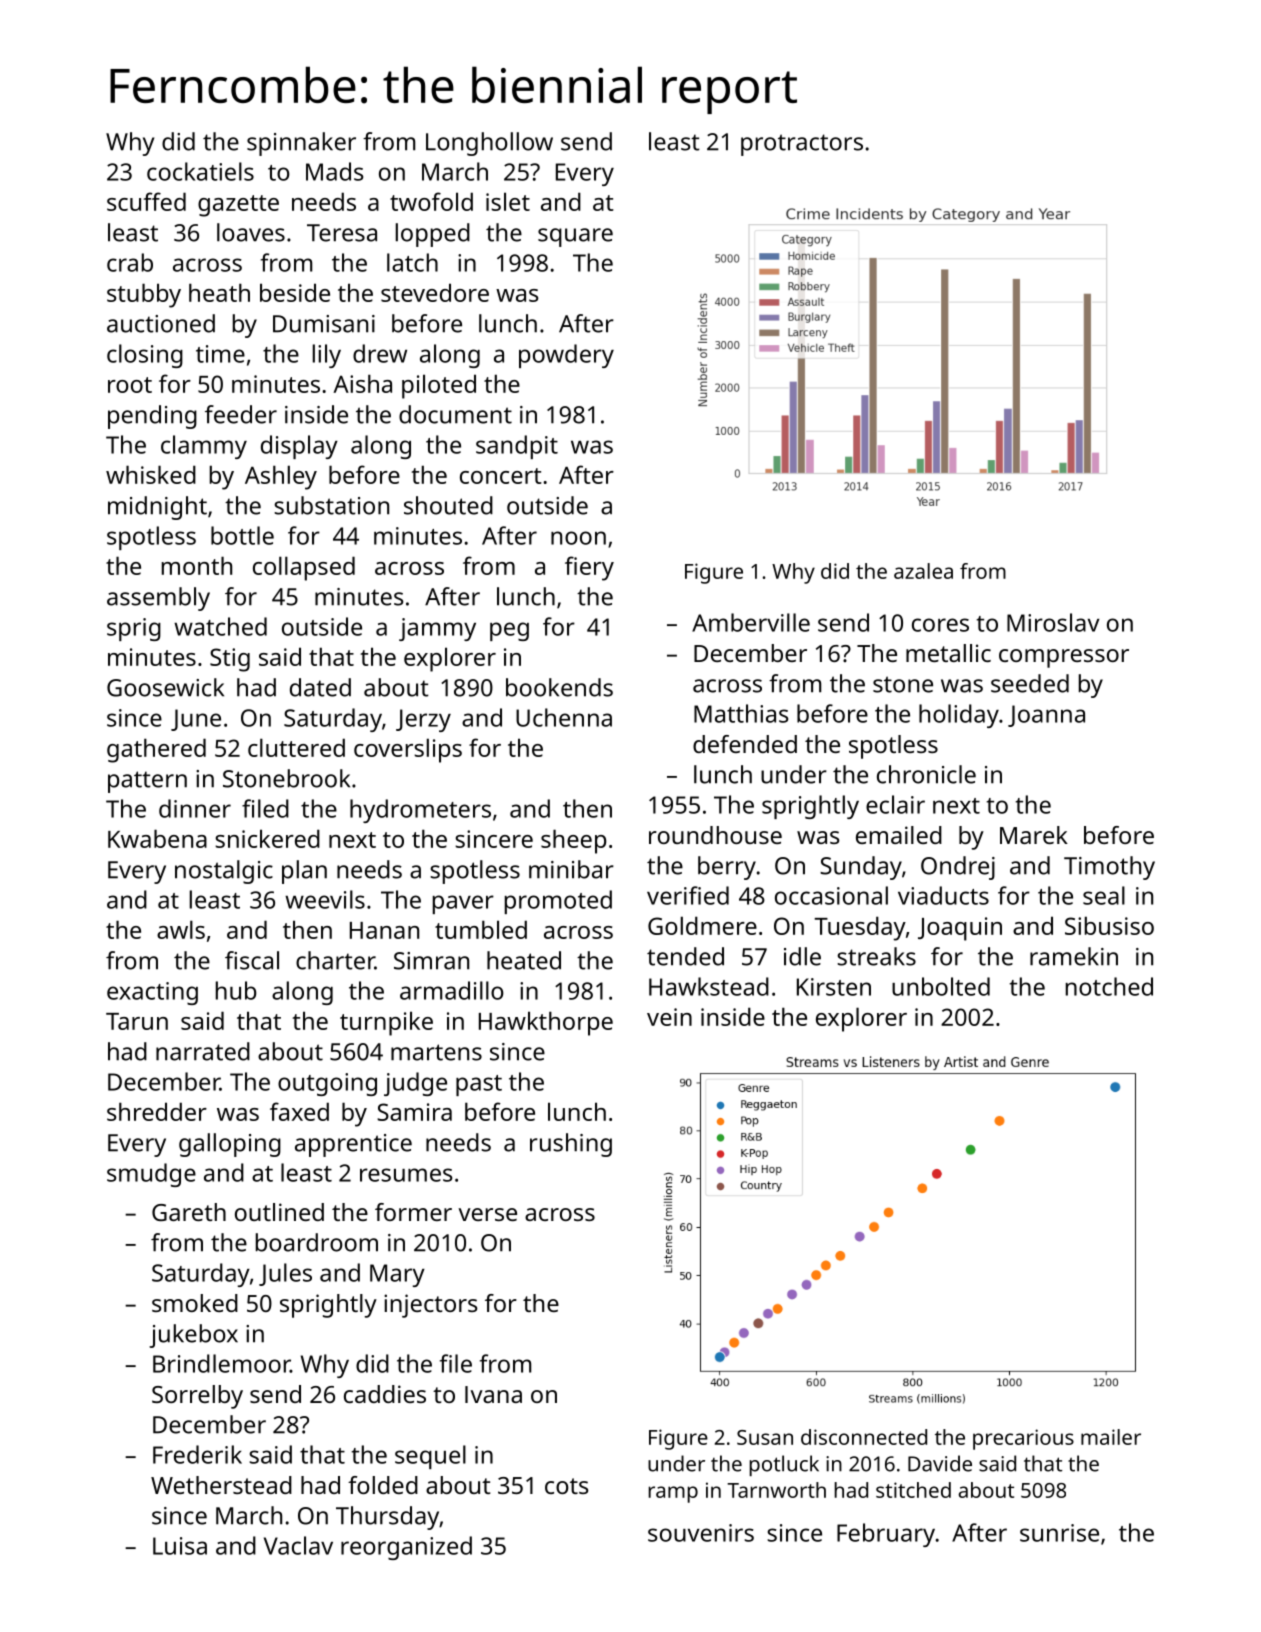 This document has height=1632, width=1261. I want to click on Amberville, so click(751, 622).
